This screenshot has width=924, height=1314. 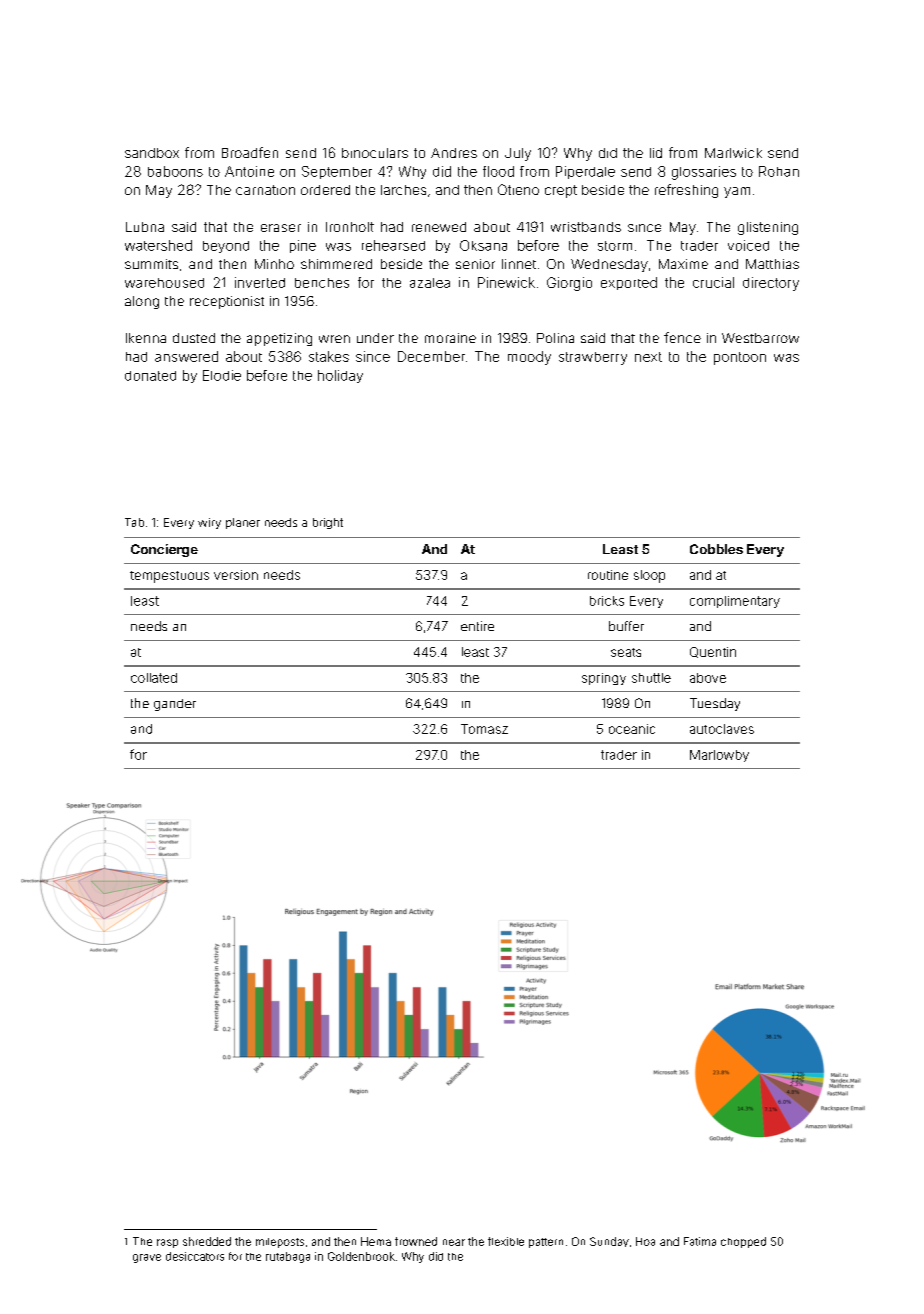 What do you see at coordinates (484, 729) in the screenshot?
I see `Tomasz` at bounding box center [484, 729].
